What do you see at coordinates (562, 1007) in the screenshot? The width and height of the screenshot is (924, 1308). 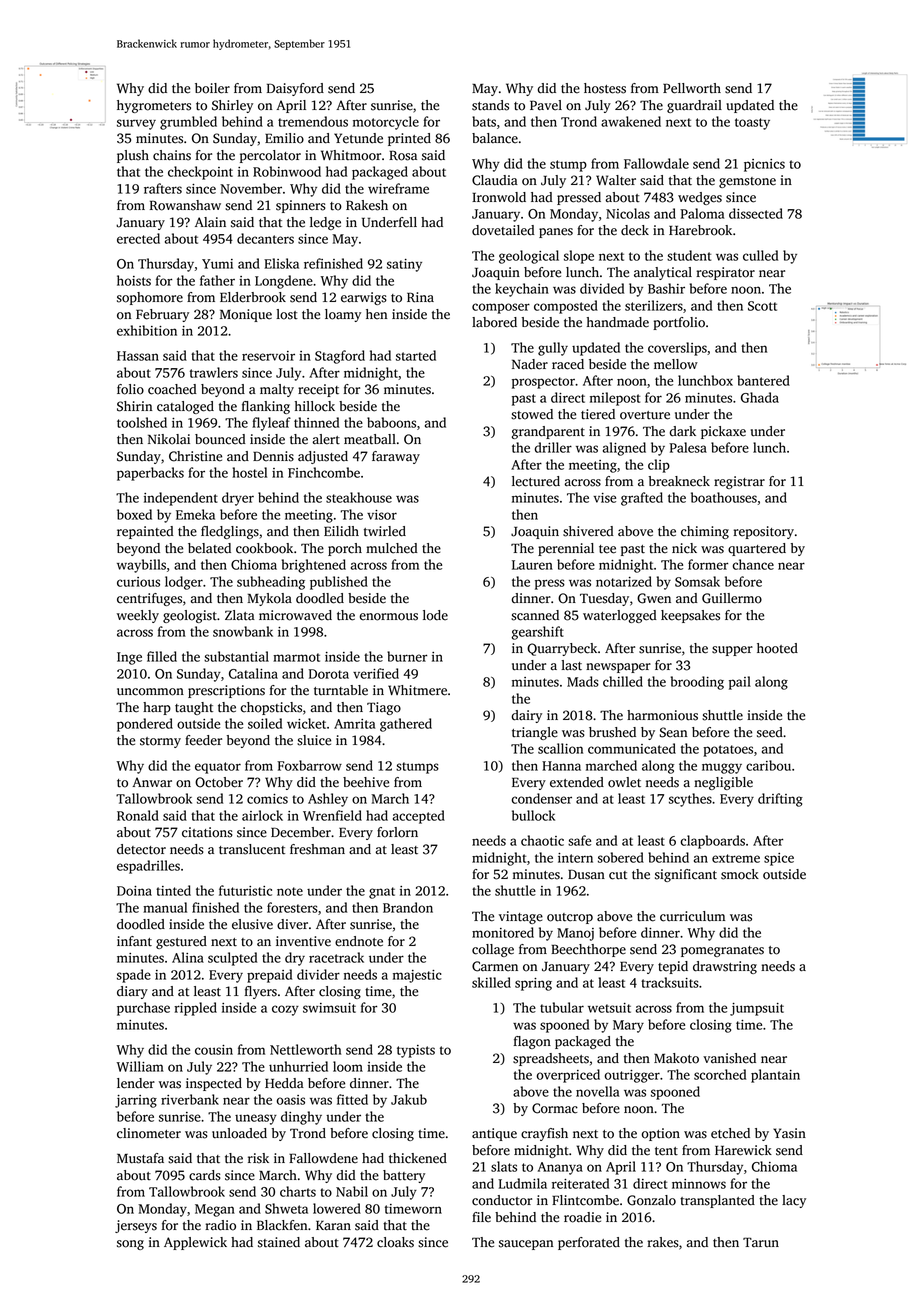 I see `tubular` at bounding box center [562, 1007].
